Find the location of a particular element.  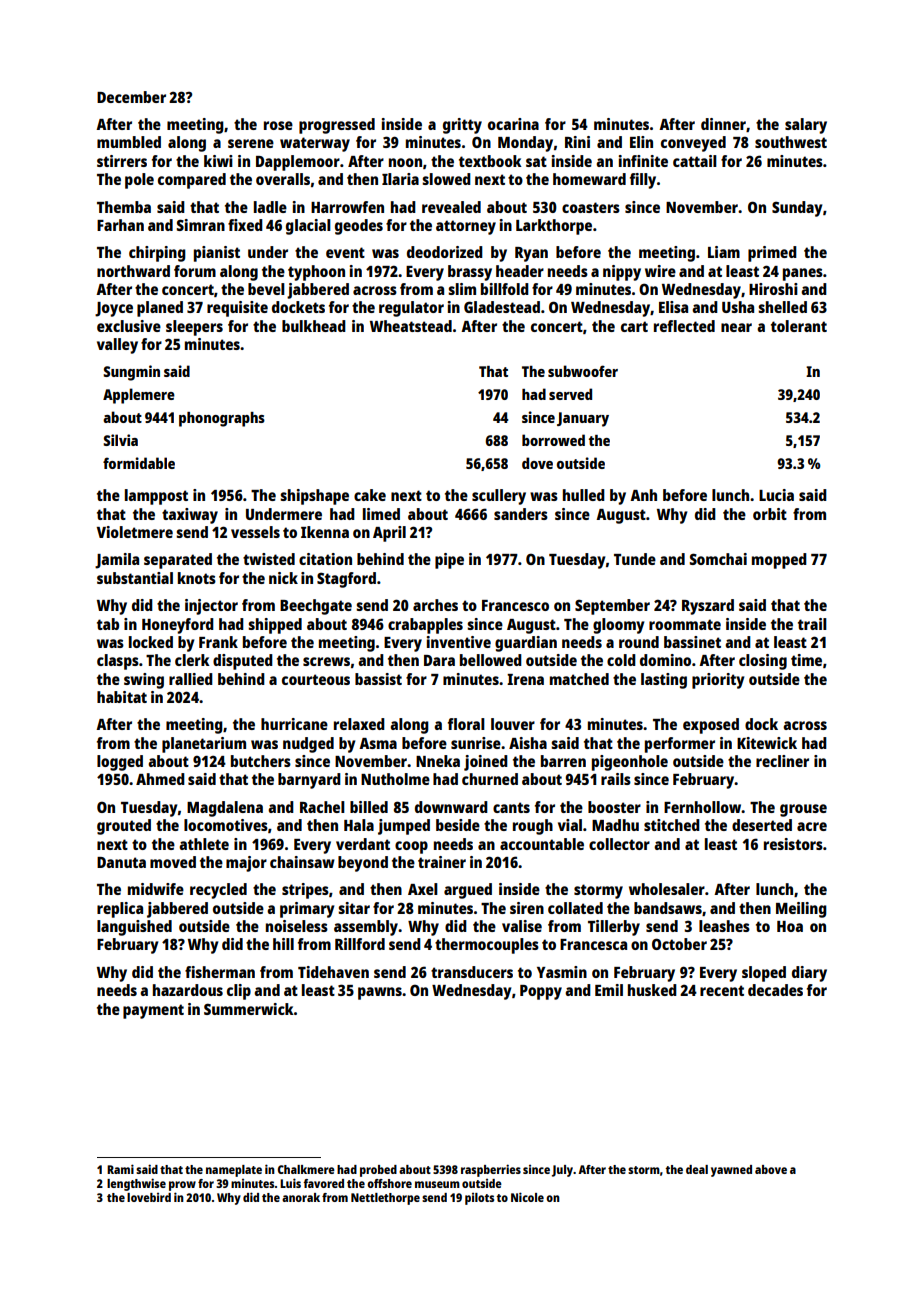

grouted is located at coordinates (124, 827).
